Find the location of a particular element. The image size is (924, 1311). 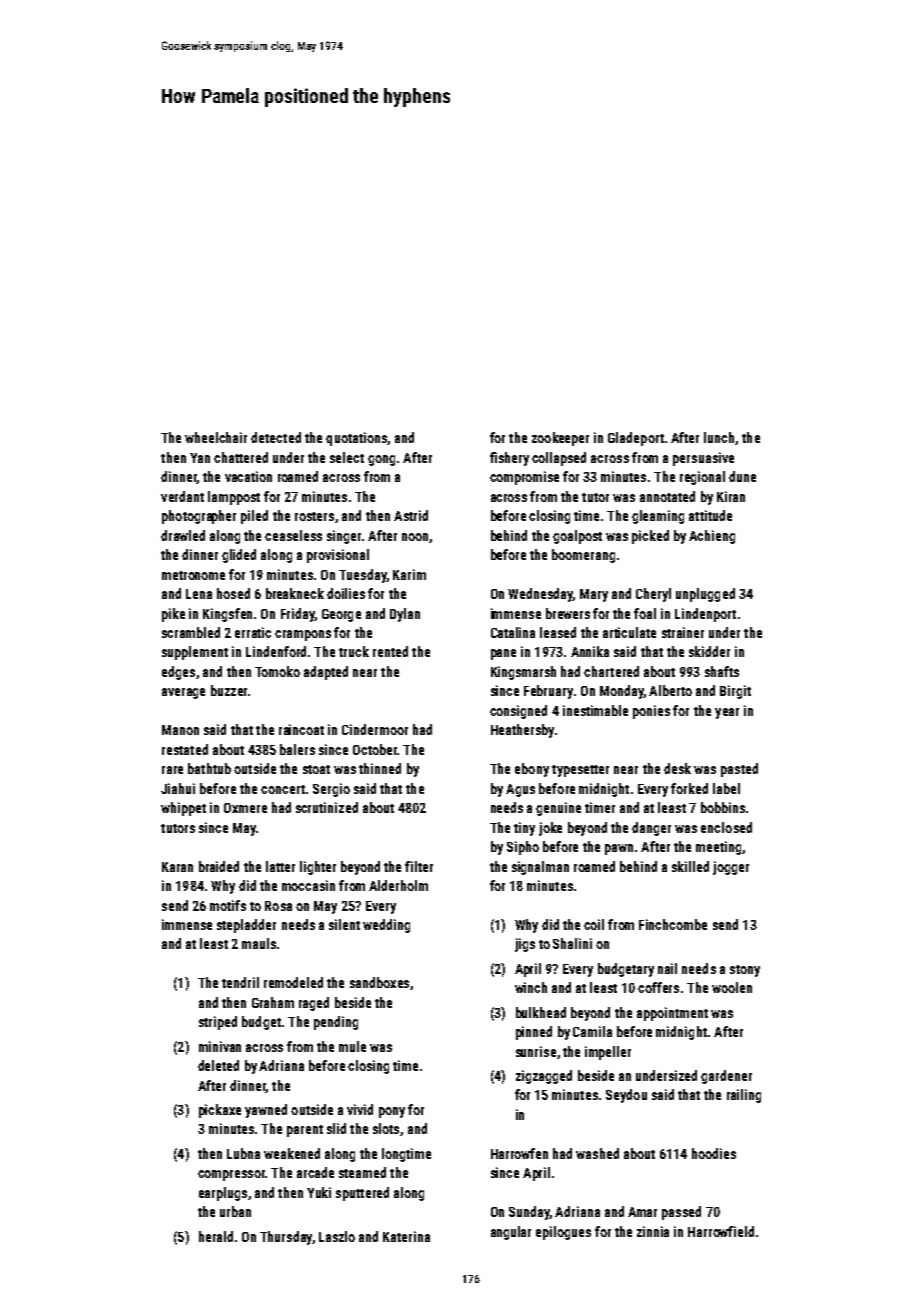

bathtub is located at coordinates (209, 768).
